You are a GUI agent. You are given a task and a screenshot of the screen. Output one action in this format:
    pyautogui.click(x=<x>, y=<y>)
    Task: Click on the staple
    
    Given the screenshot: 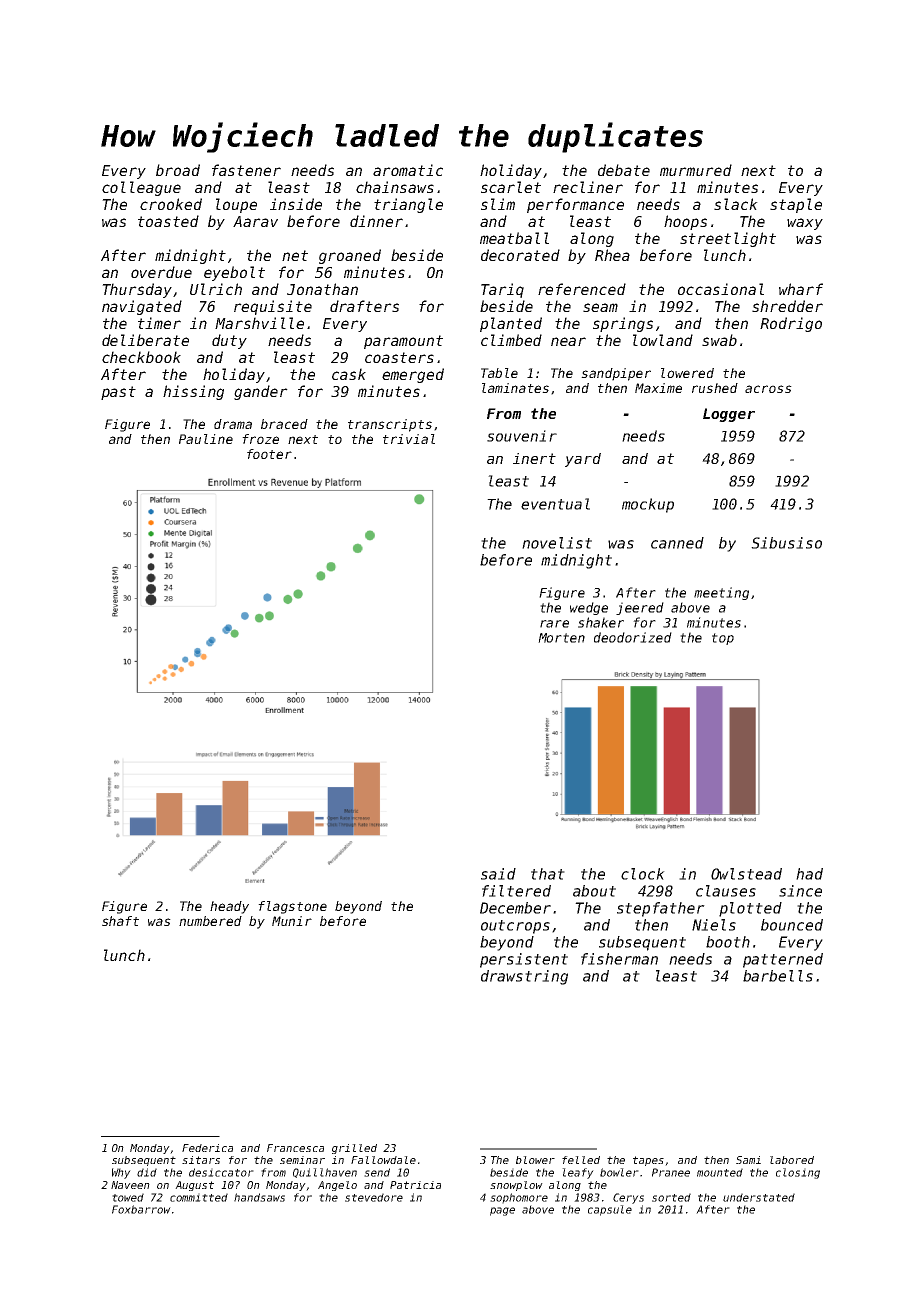 What is the action you would take?
    pyautogui.click(x=796, y=205)
